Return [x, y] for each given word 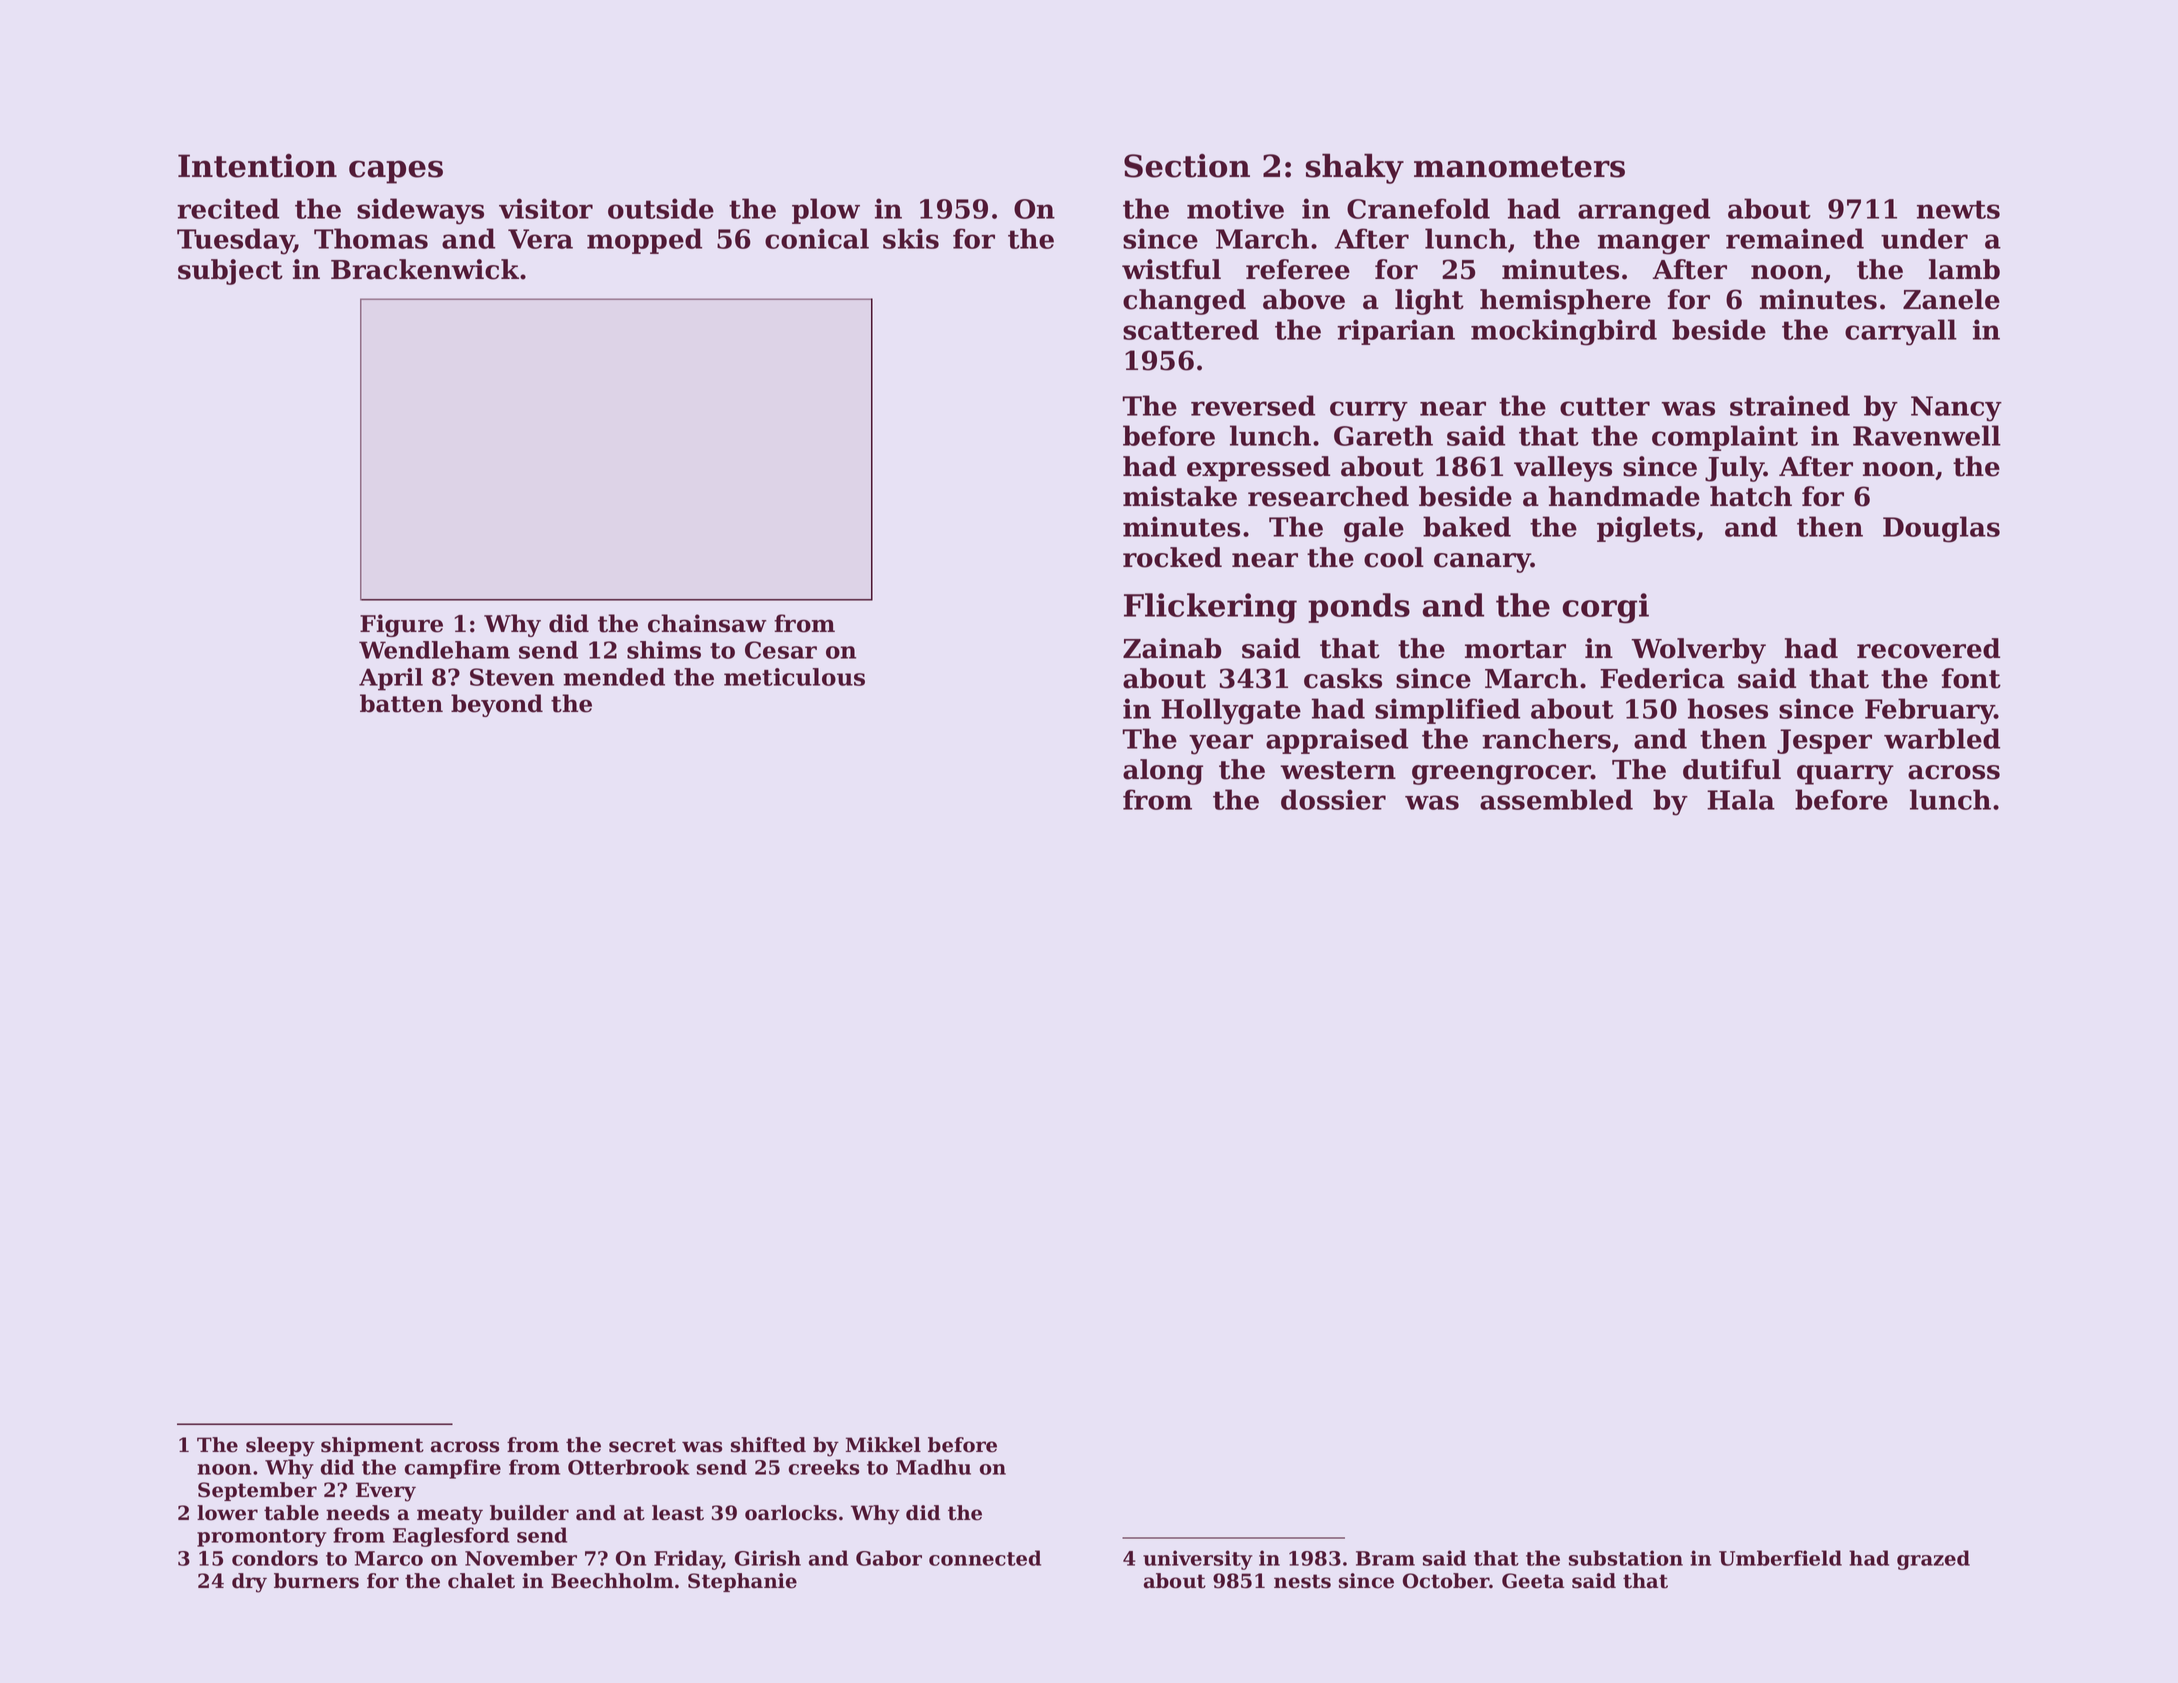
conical [817, 238]
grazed [1933, 1560]
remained [1795, 238]
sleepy [280, 1447]
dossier [1333, 799]
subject [230, 272]
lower [227, 1513]
